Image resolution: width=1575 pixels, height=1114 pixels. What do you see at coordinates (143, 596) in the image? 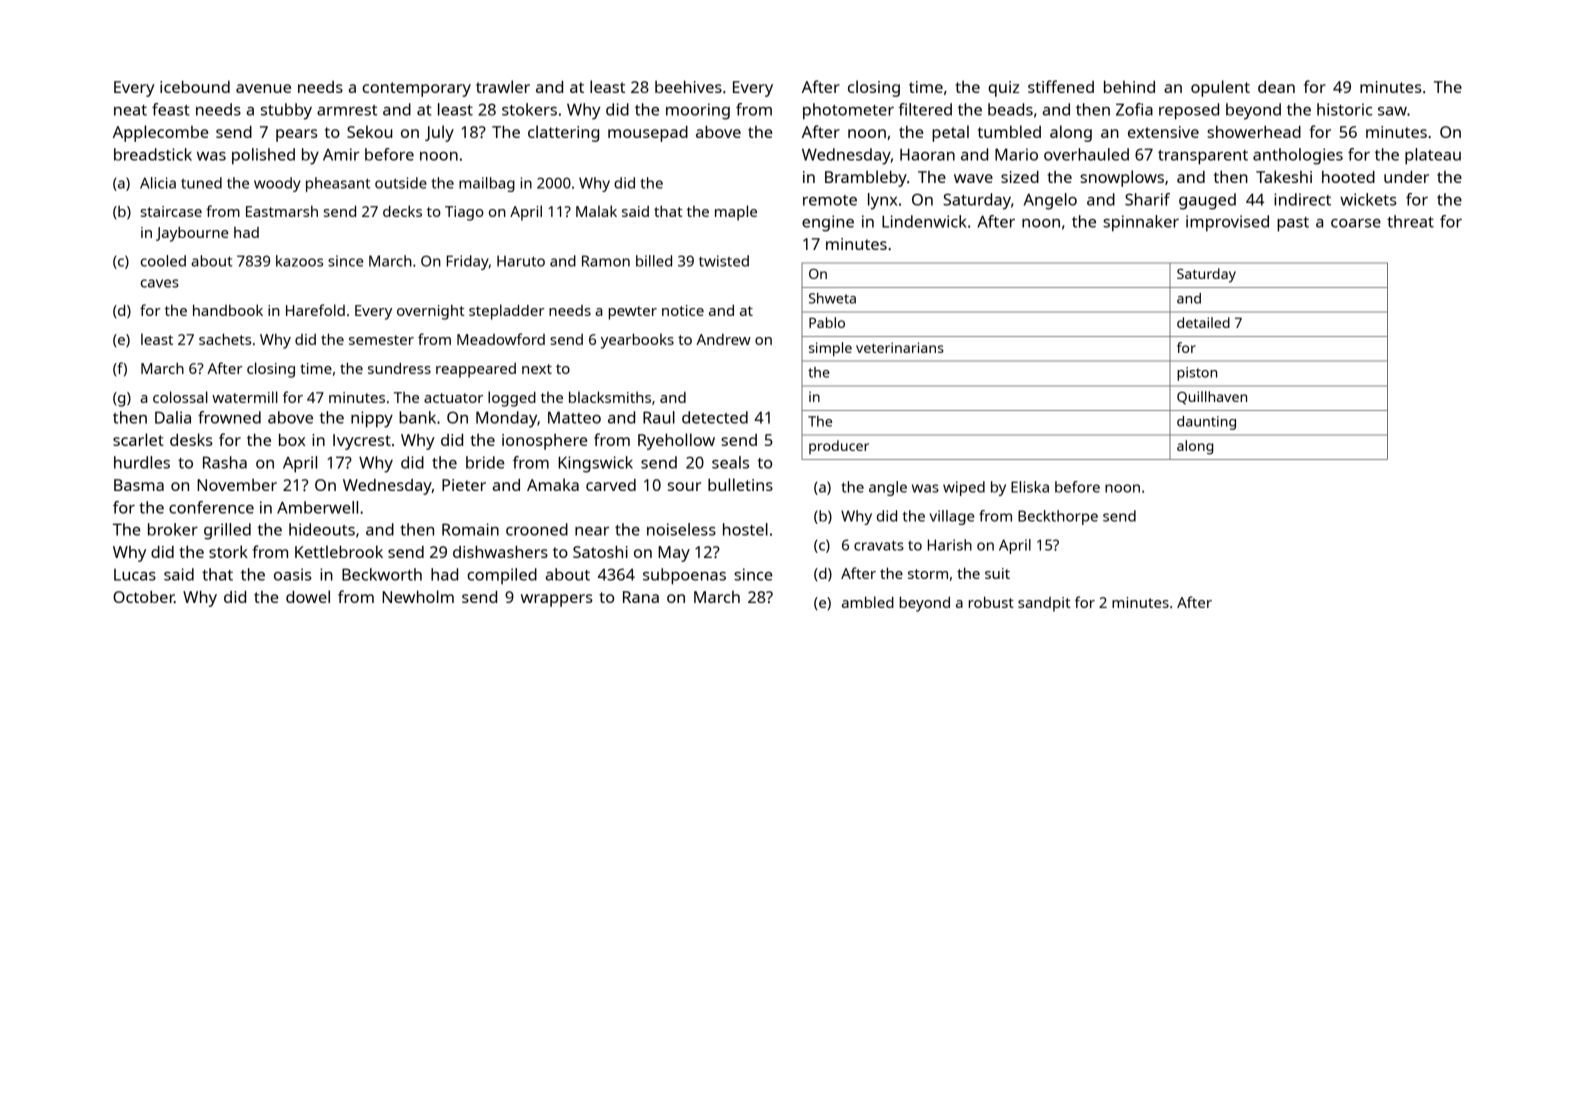
I see `October` at bounding box center [143, 596].
